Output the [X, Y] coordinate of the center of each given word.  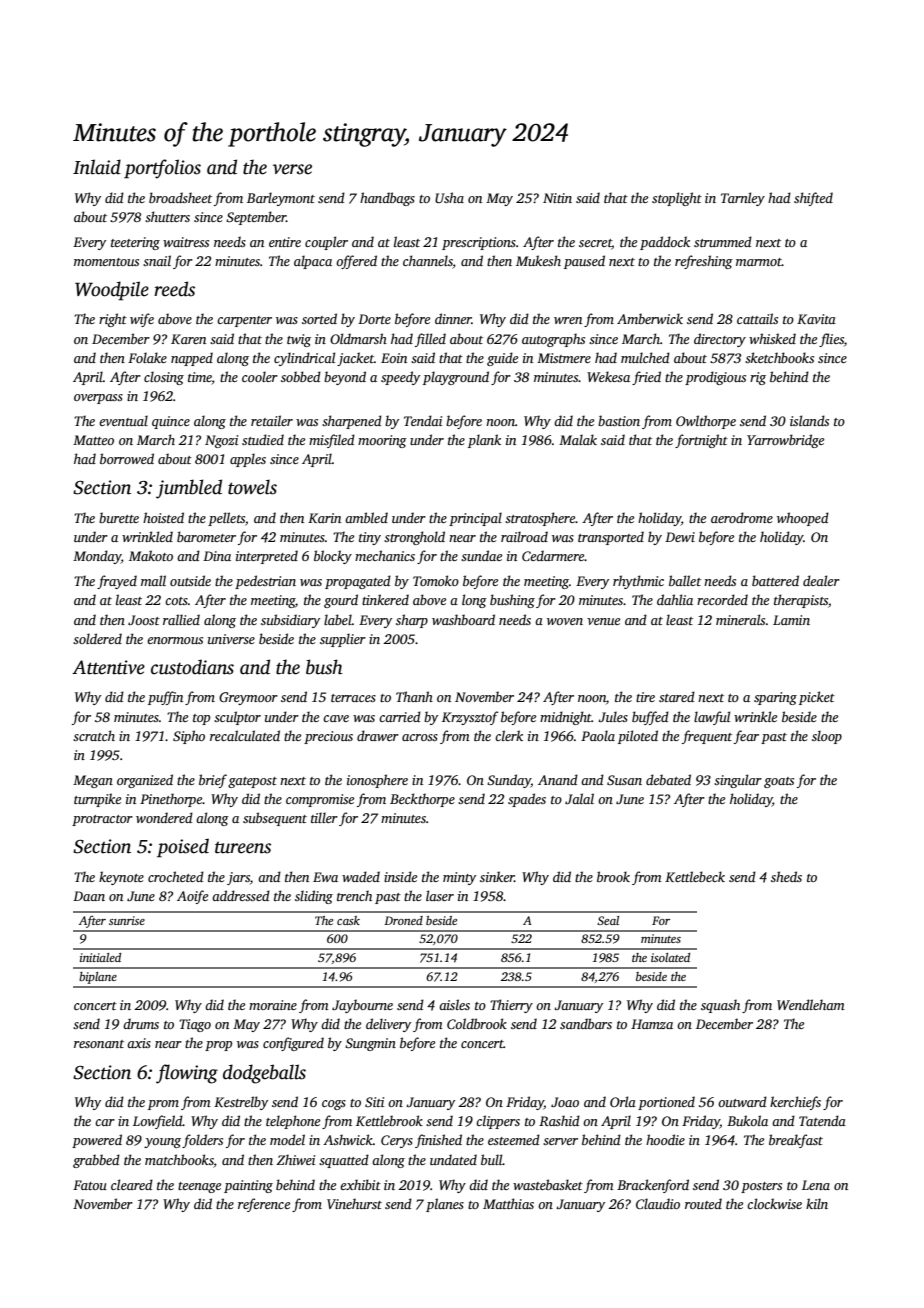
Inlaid [97, 167]
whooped [803, 519]
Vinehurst [354, 1203]
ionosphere [377, 781]
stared [677, 696]
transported [611, 538]
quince [171, 422]
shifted [813, 199]
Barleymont [281, 199]
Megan [93, 781]
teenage [199, 1187]
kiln [817, 1203]
